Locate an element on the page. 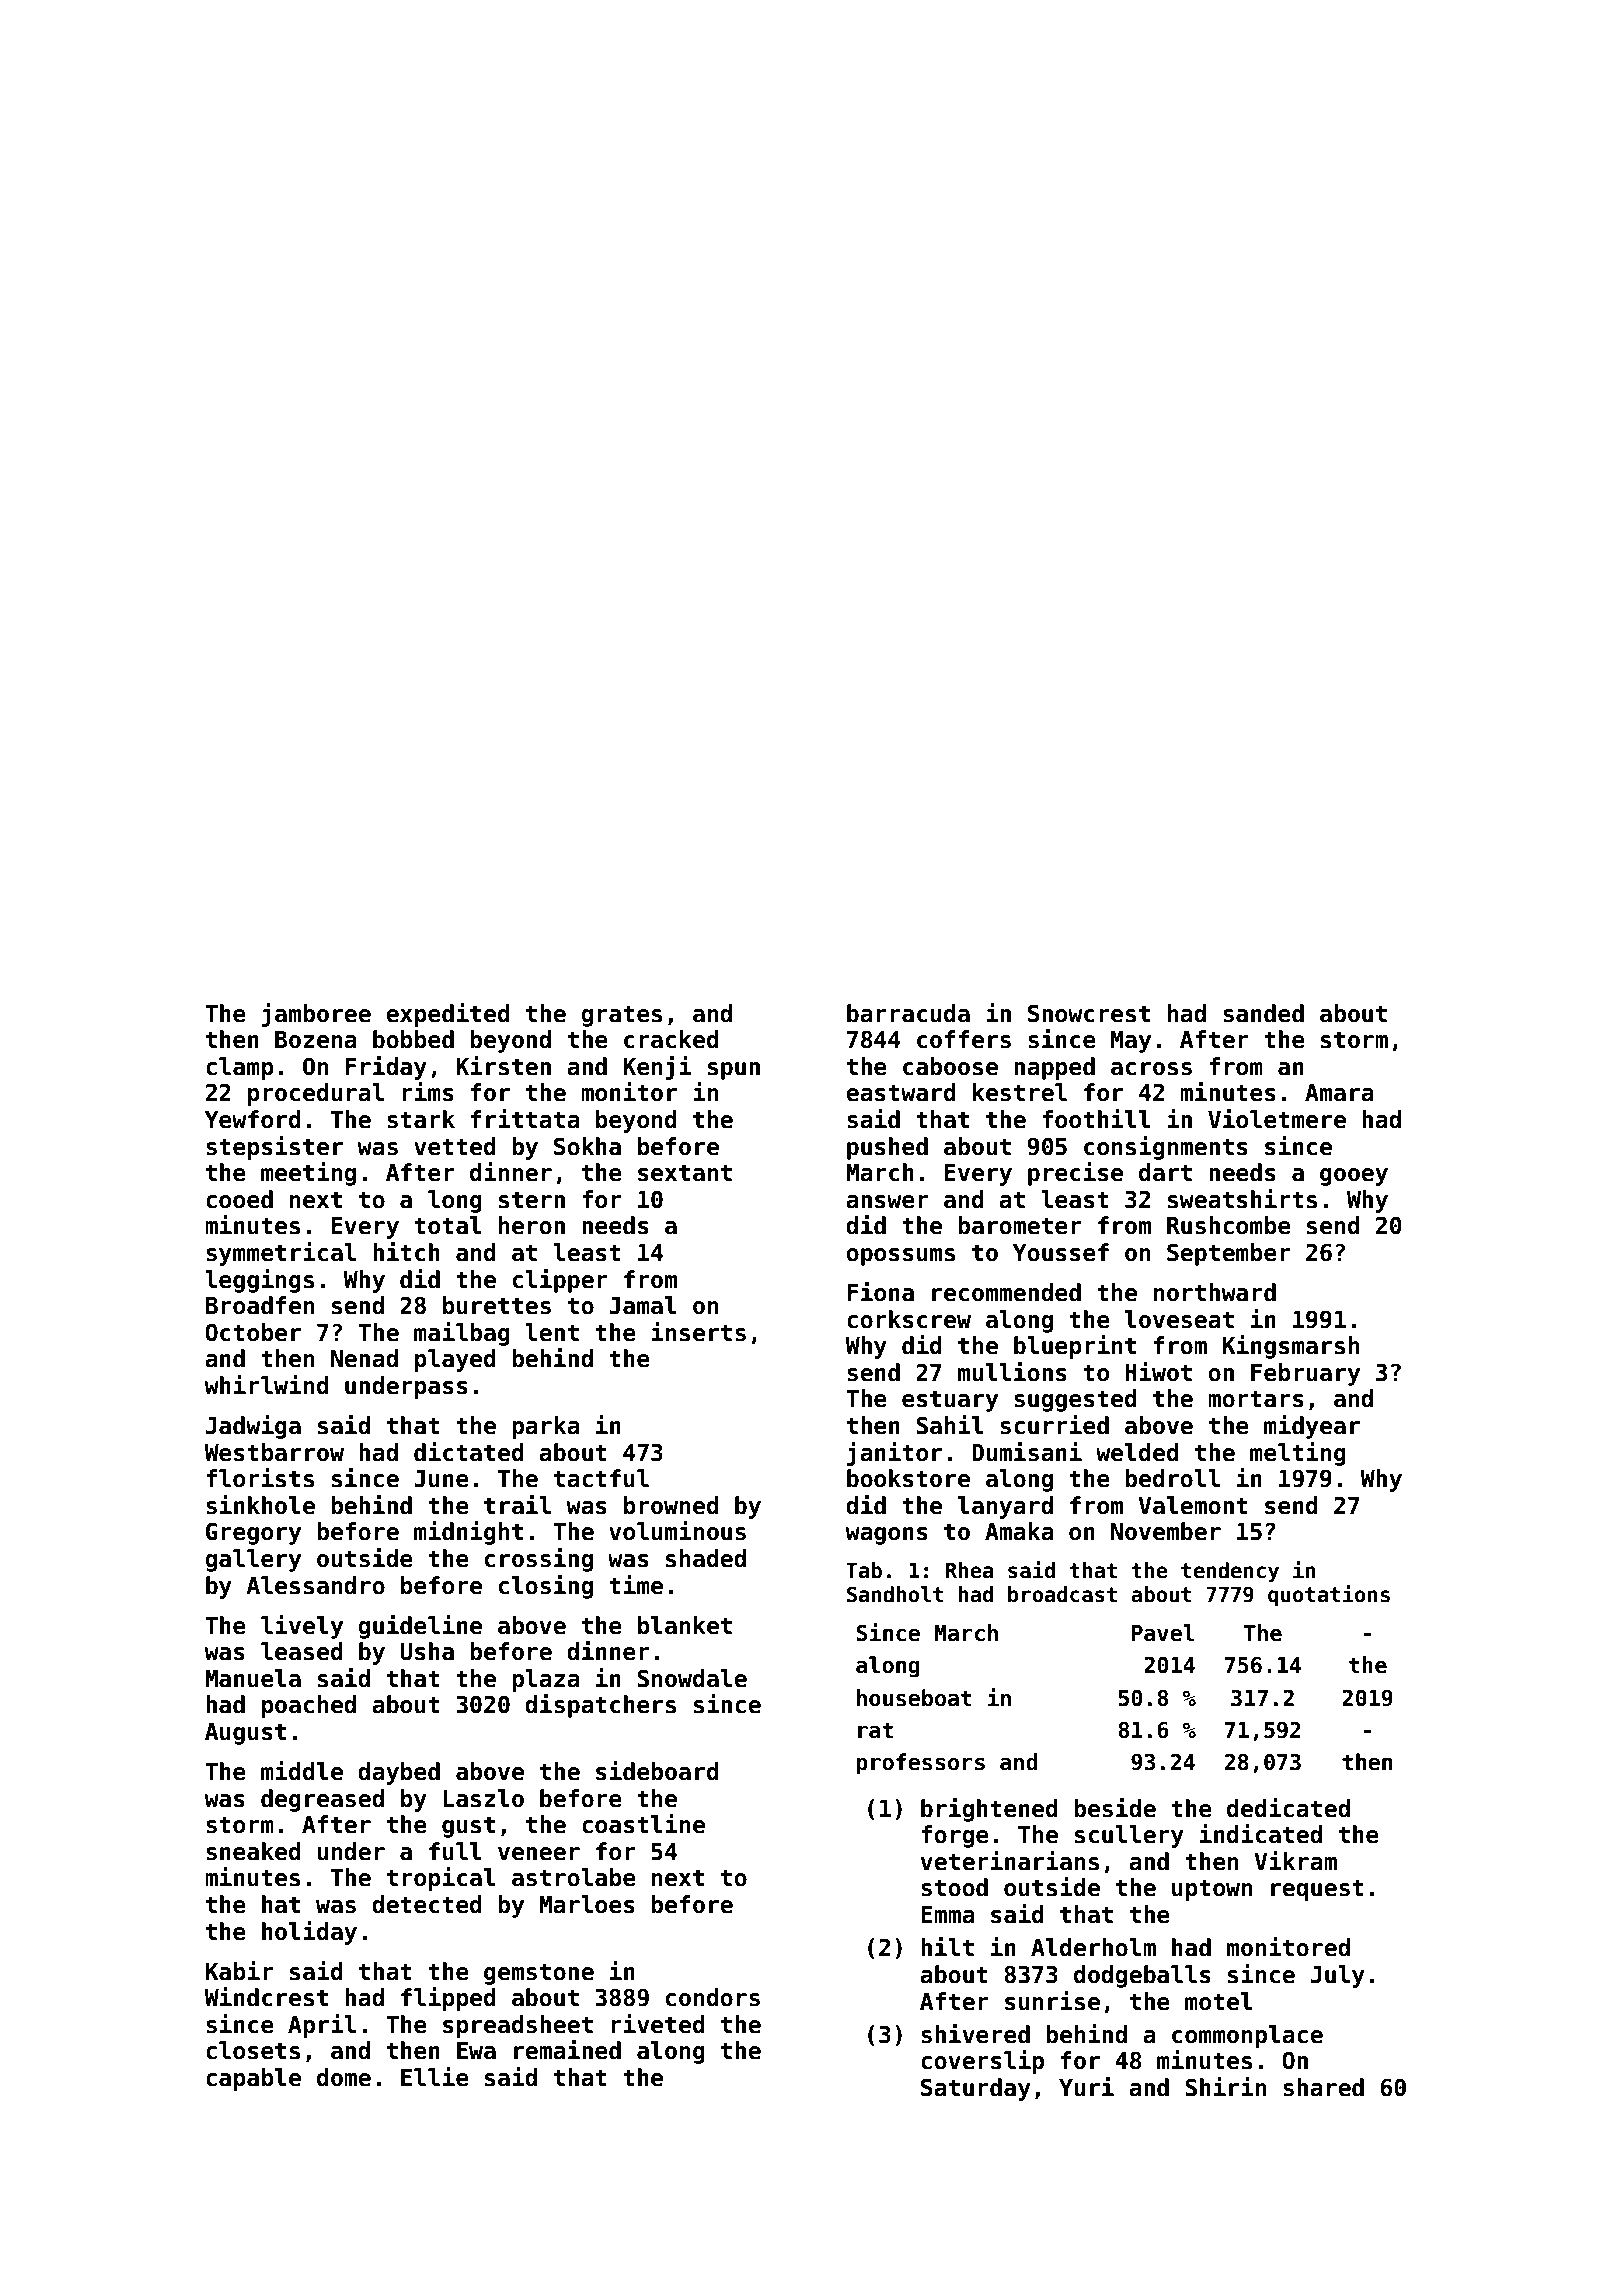 This document has width=1620, height=2292. Pavel is located at coordinates (1163, 1633).
